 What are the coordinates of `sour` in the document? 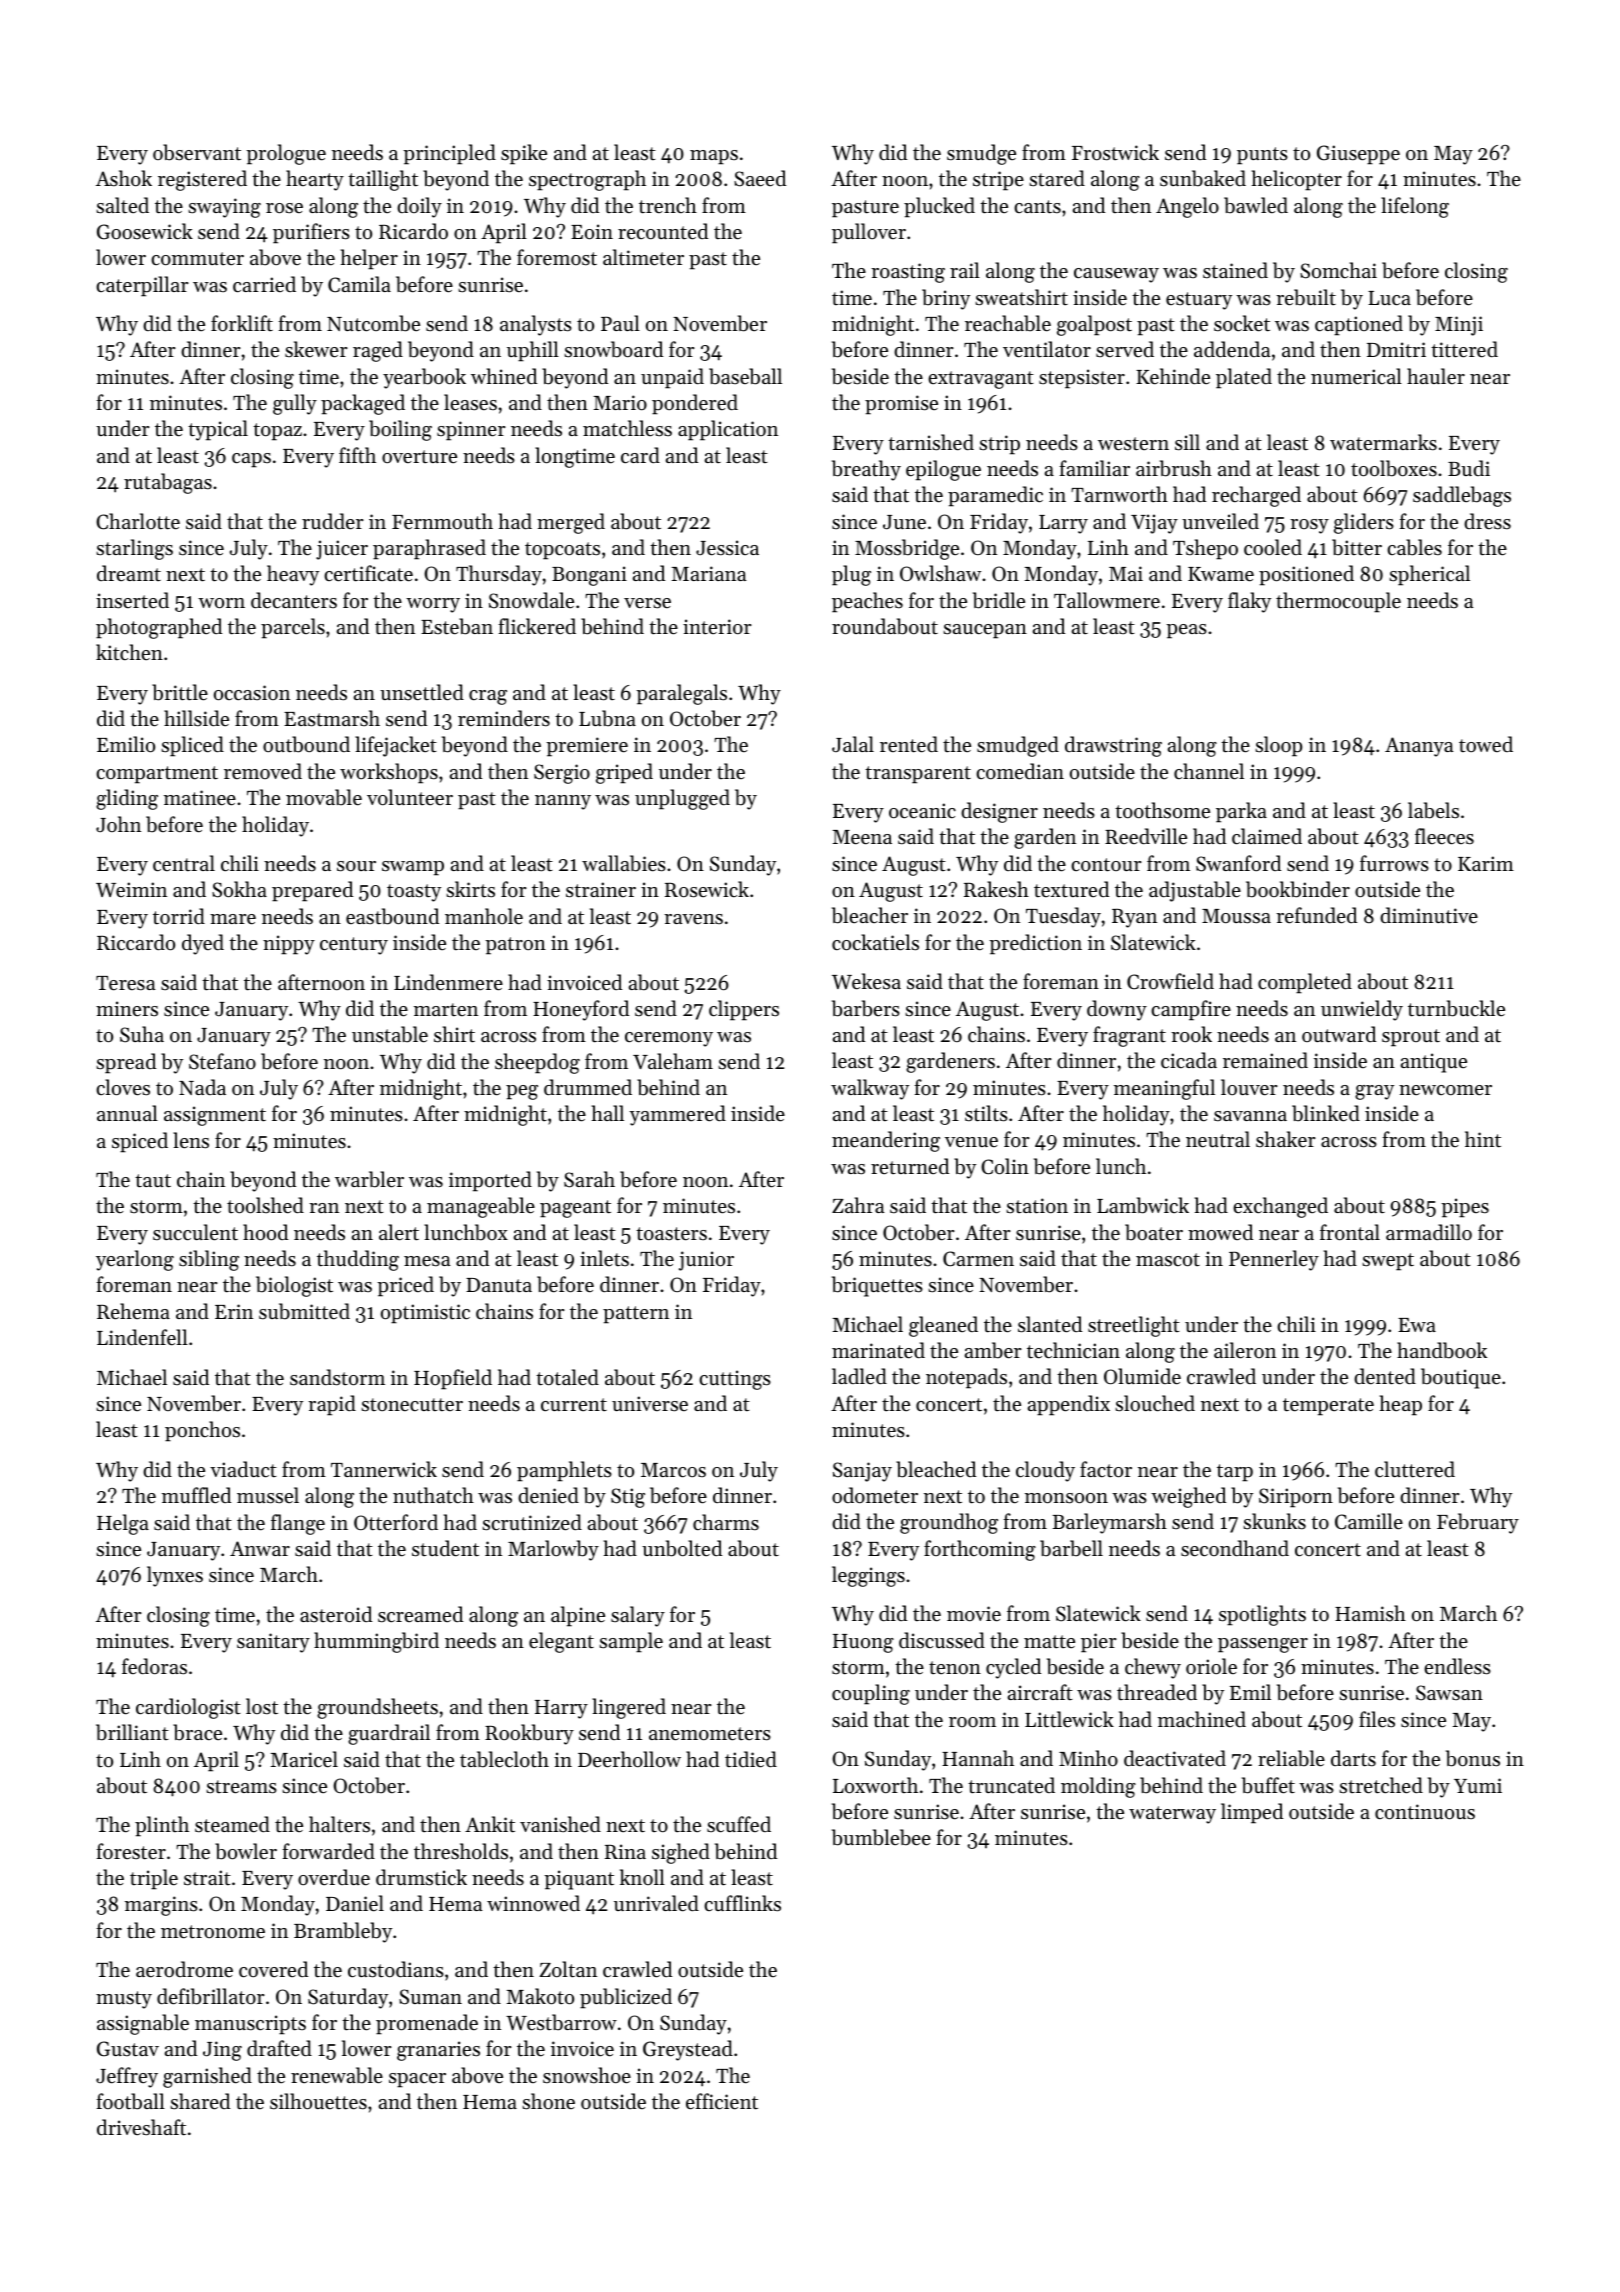 It's located at (356, 866).
